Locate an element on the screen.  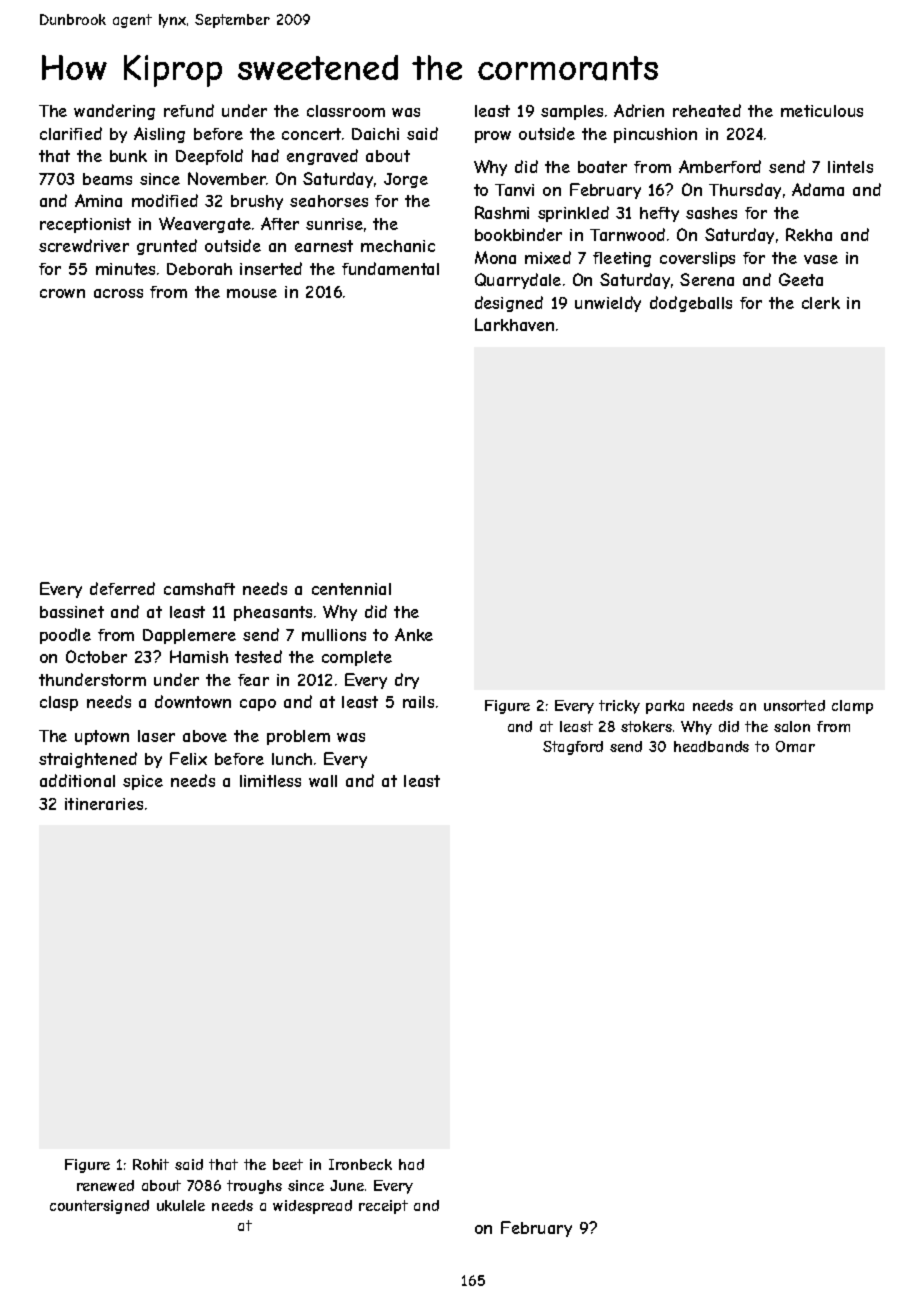
centennial is located at coordinates (351, 589).
